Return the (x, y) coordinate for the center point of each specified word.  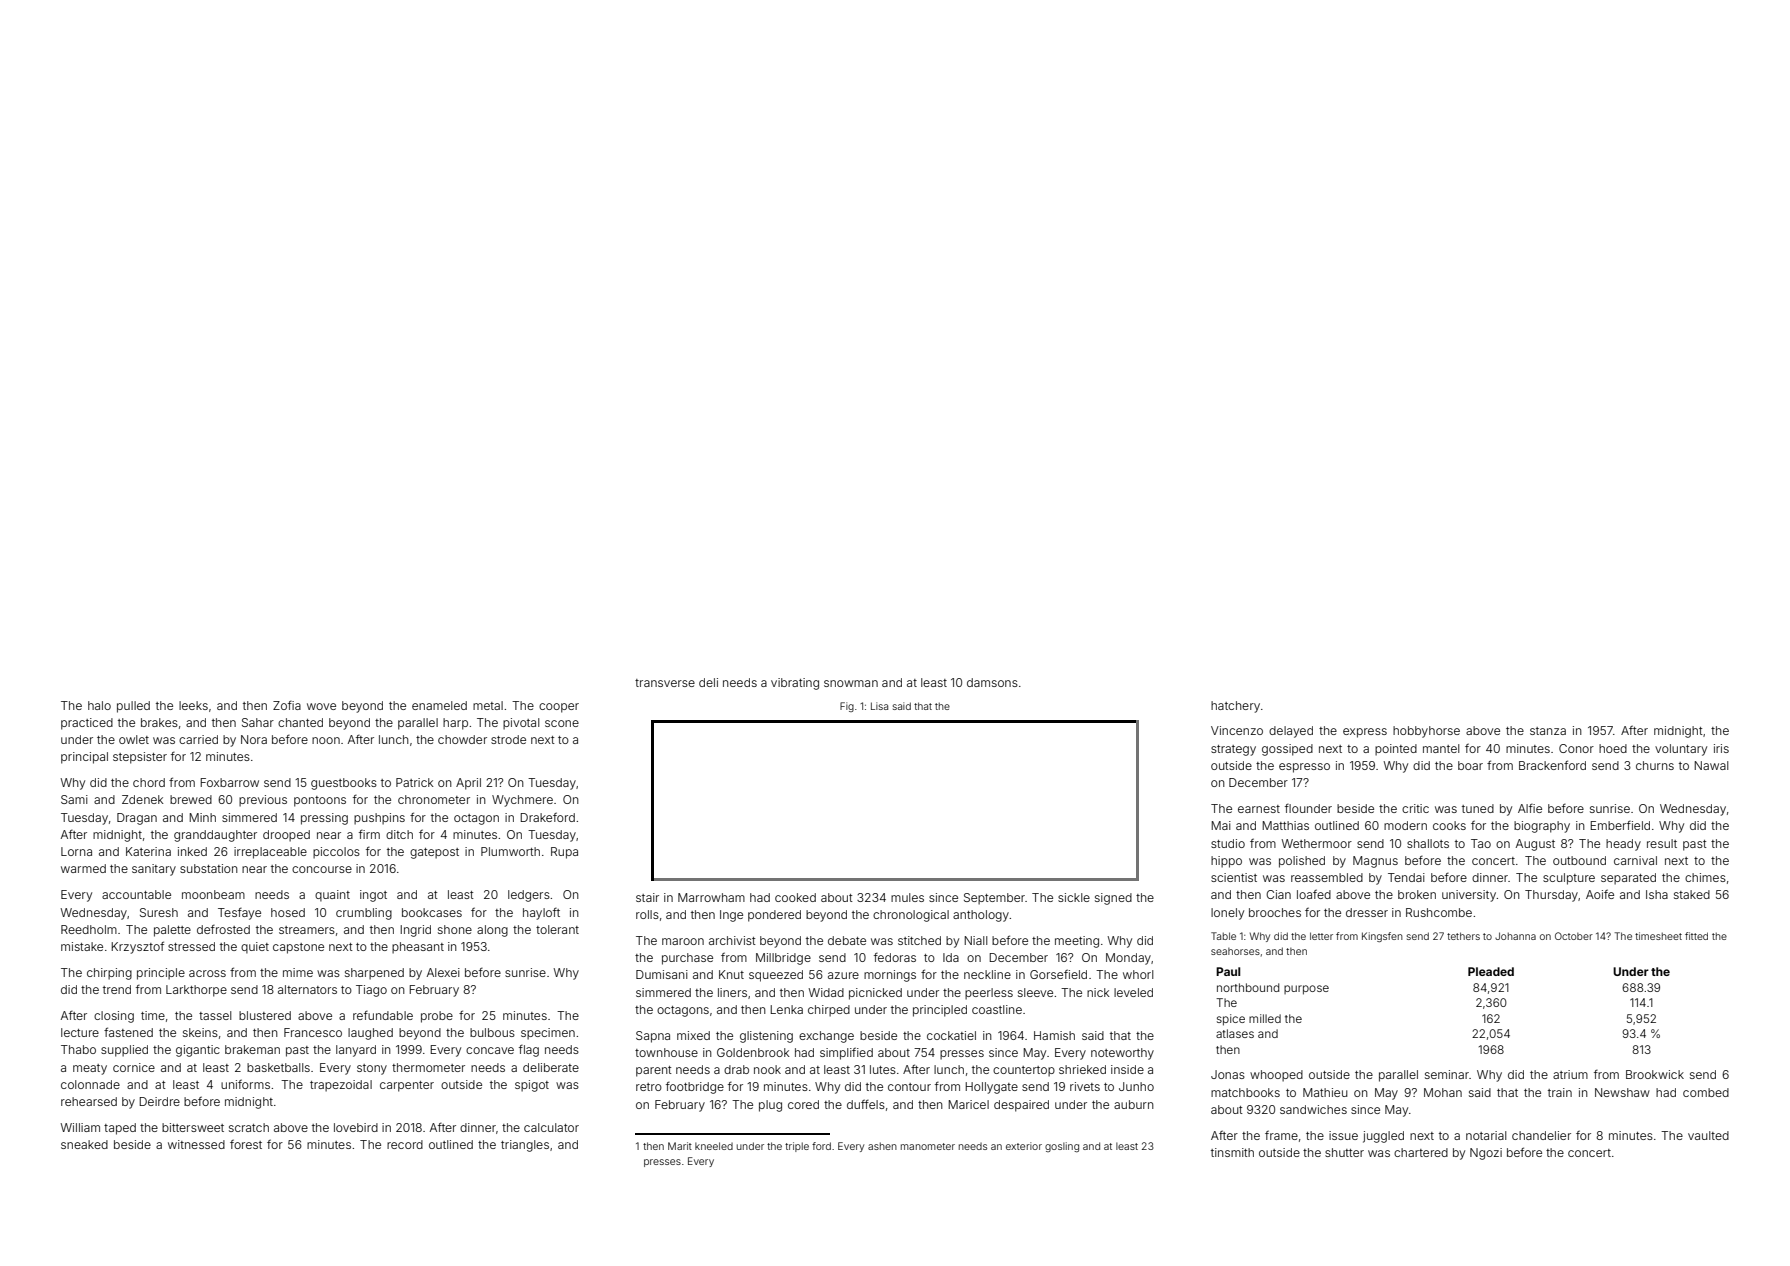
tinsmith (1232, 1152)
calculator (551, 1127)
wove (321, 706)
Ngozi (1486, 1154)
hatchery (1235, 707)
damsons (992, 682)
